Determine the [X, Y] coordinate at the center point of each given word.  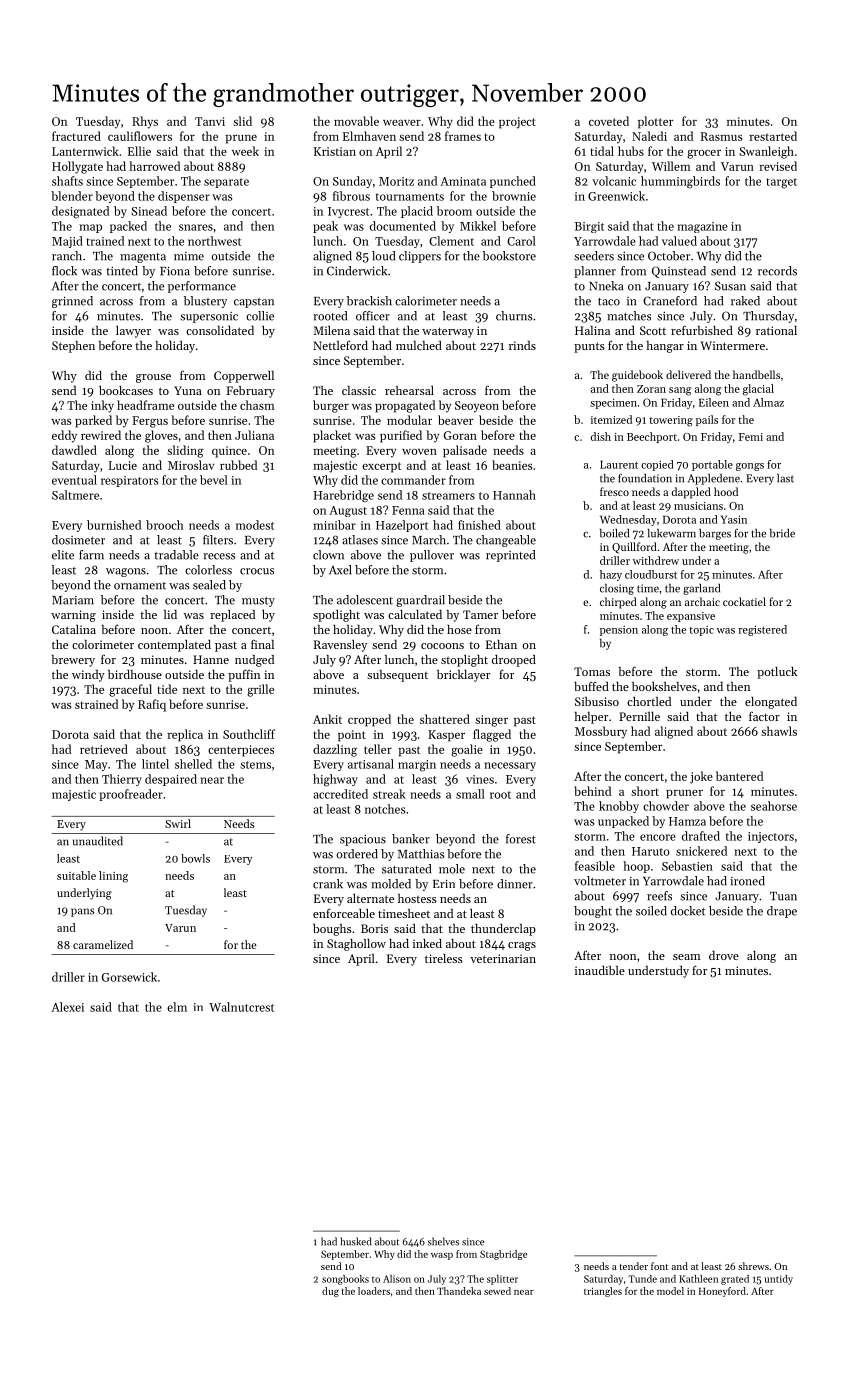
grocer [704, 154]
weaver [402, 123]
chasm [257, 405]
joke [701, 777]
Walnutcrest [241, 1007]
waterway [448, 332]
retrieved [104, 749]
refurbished [702, 330]
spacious [363, 840]
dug [330, 1292]
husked [356, 1241]
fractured [76, 136]
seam [686, 957]
